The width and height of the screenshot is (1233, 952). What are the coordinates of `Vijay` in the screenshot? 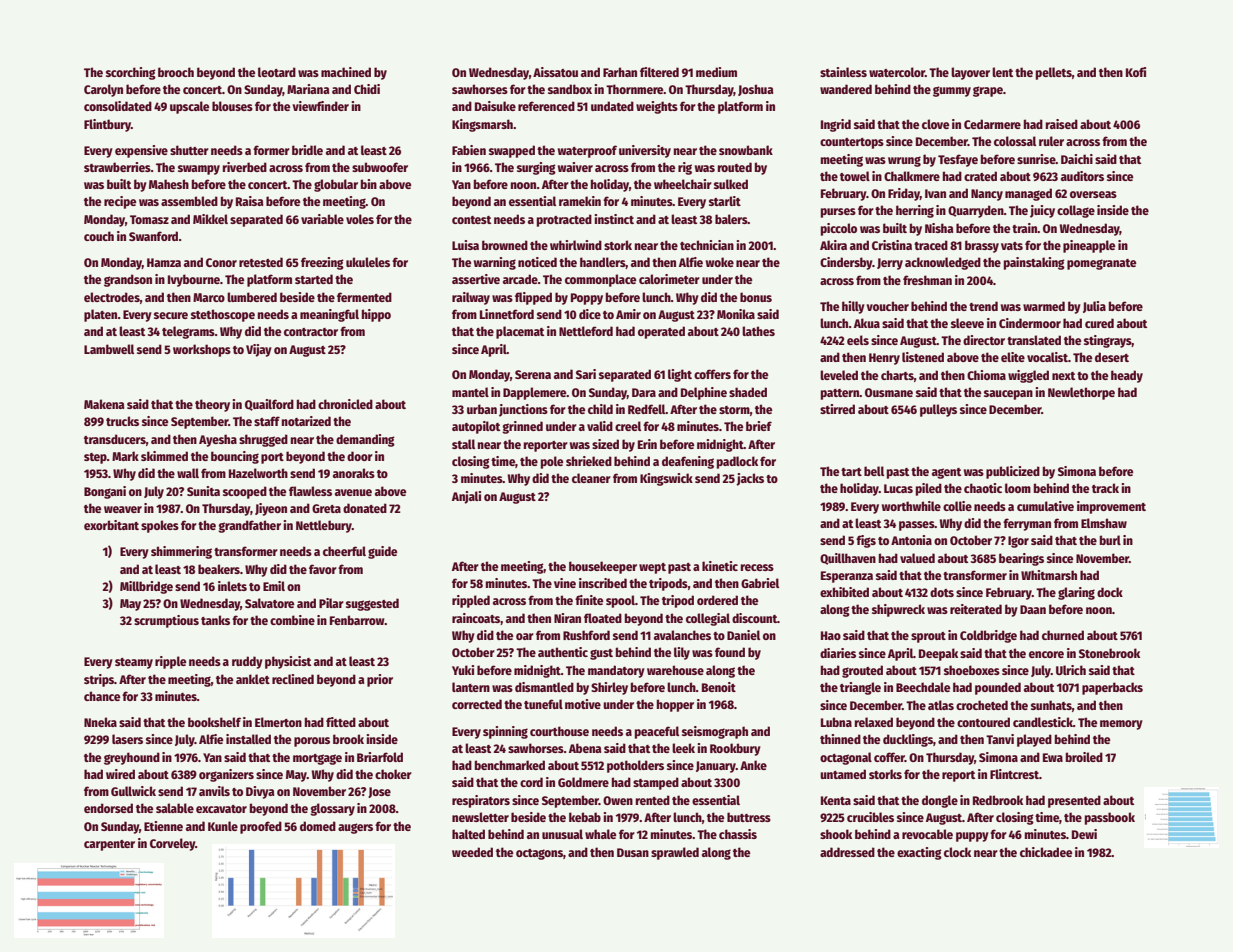 It's located at (259, 350).
